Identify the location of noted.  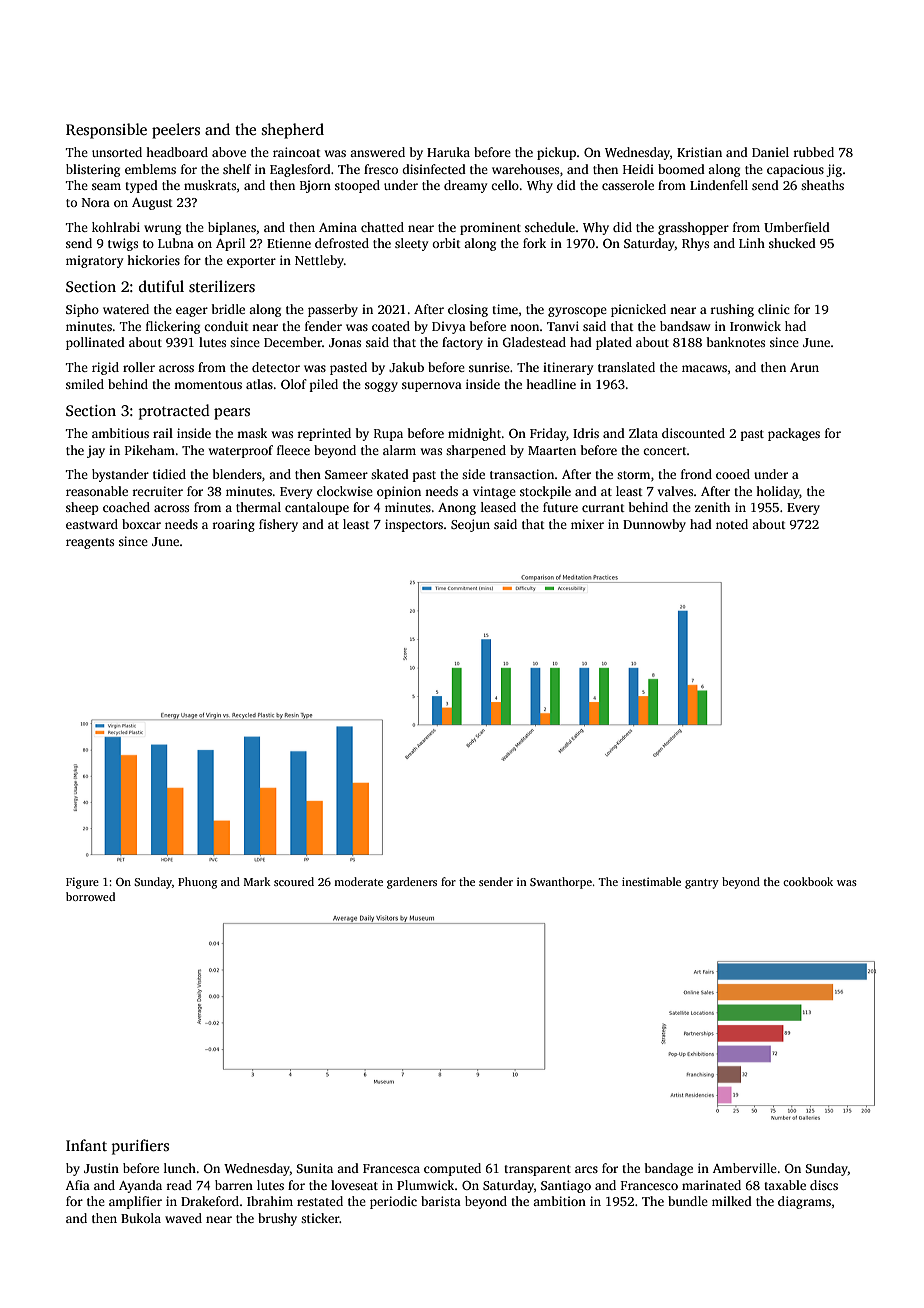
(732, 524).
